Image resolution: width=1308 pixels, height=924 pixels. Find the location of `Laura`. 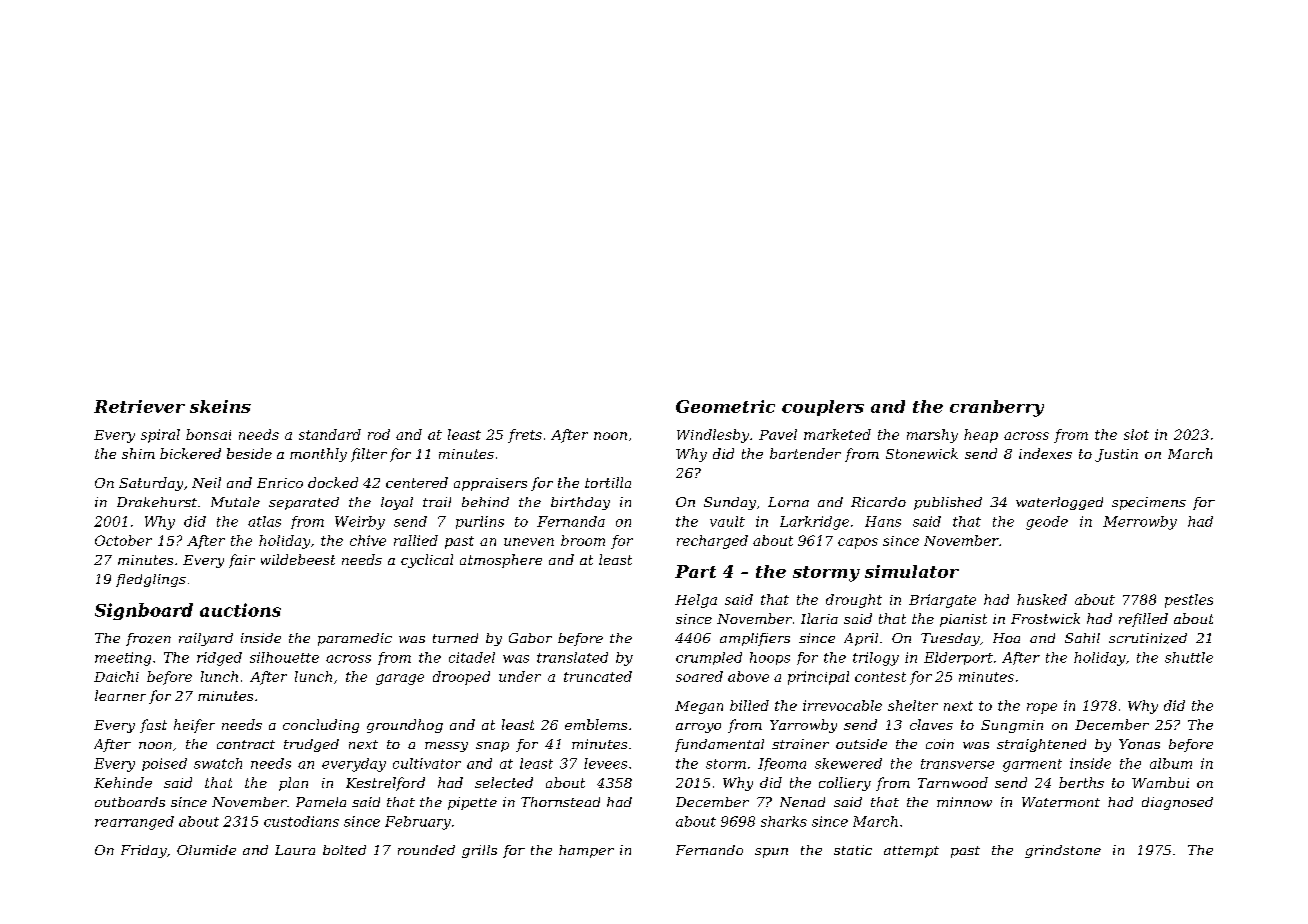

Laura is located at coordinates (295, 850).
